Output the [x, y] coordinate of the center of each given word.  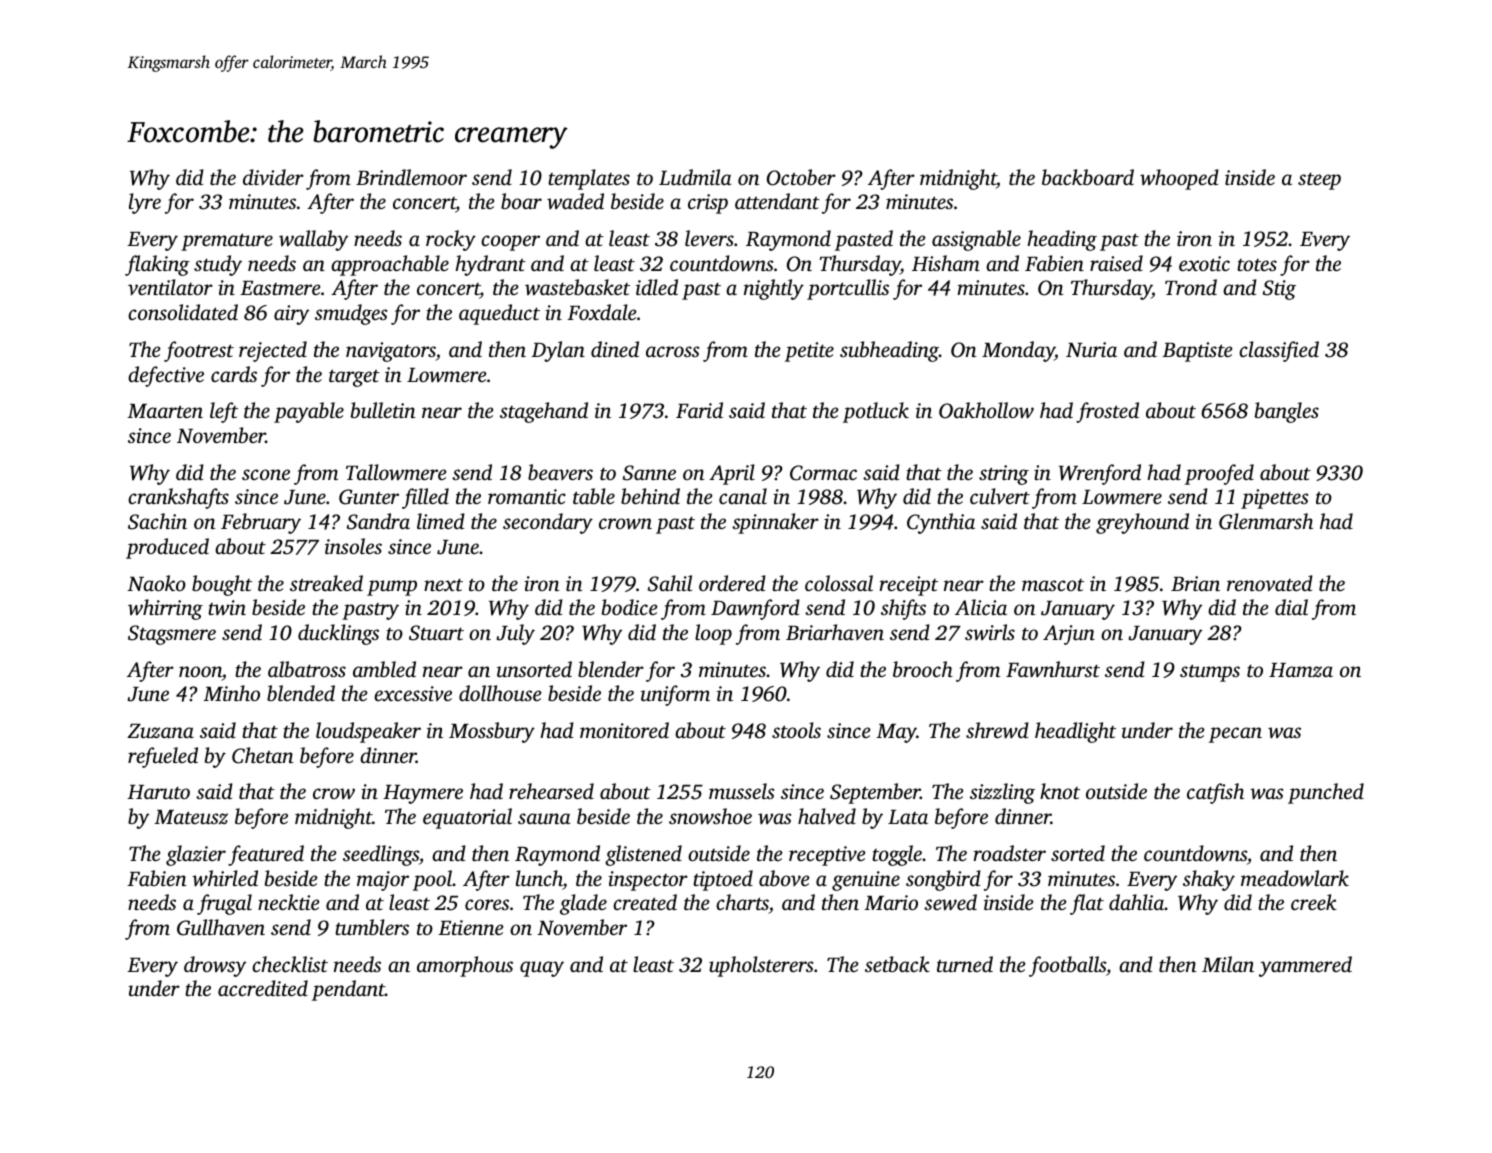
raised [1116, 263]
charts [742, 902]
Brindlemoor [411, 177]
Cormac [823, 473]
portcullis [848, 289]
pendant [348, 990]
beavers [560, 472]
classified [1279, 351]
